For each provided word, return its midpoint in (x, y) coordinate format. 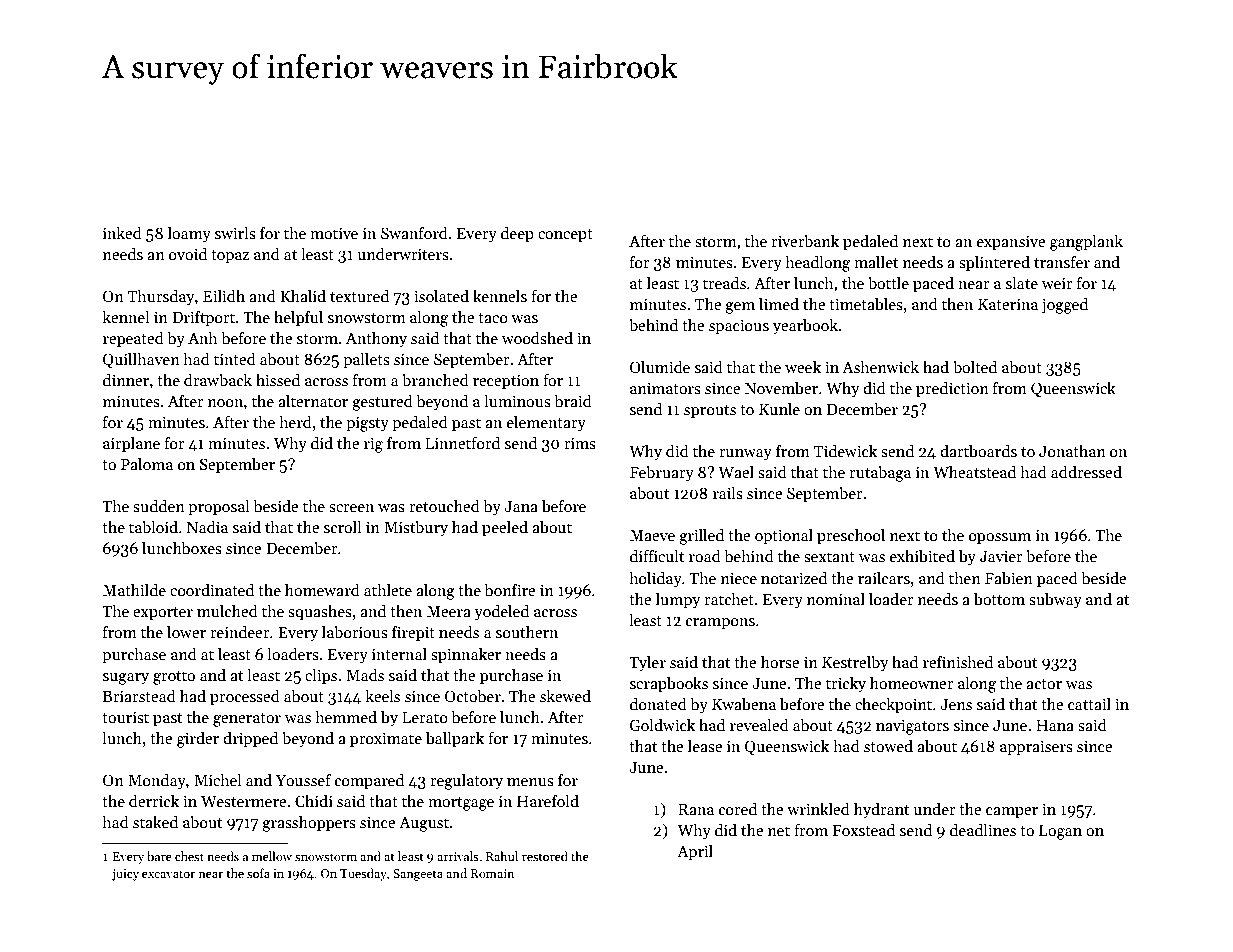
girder (198, 740)
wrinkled (818, 809)
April (695, 853)
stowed (888, 746)
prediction (952, 390)
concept (565, 236)
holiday (655, 580)
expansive (1011, 243)
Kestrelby (855, 664)
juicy (125, 875)
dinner (126, 380)
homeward (322, 590)
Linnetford (462, 443)
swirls (235, 233)
